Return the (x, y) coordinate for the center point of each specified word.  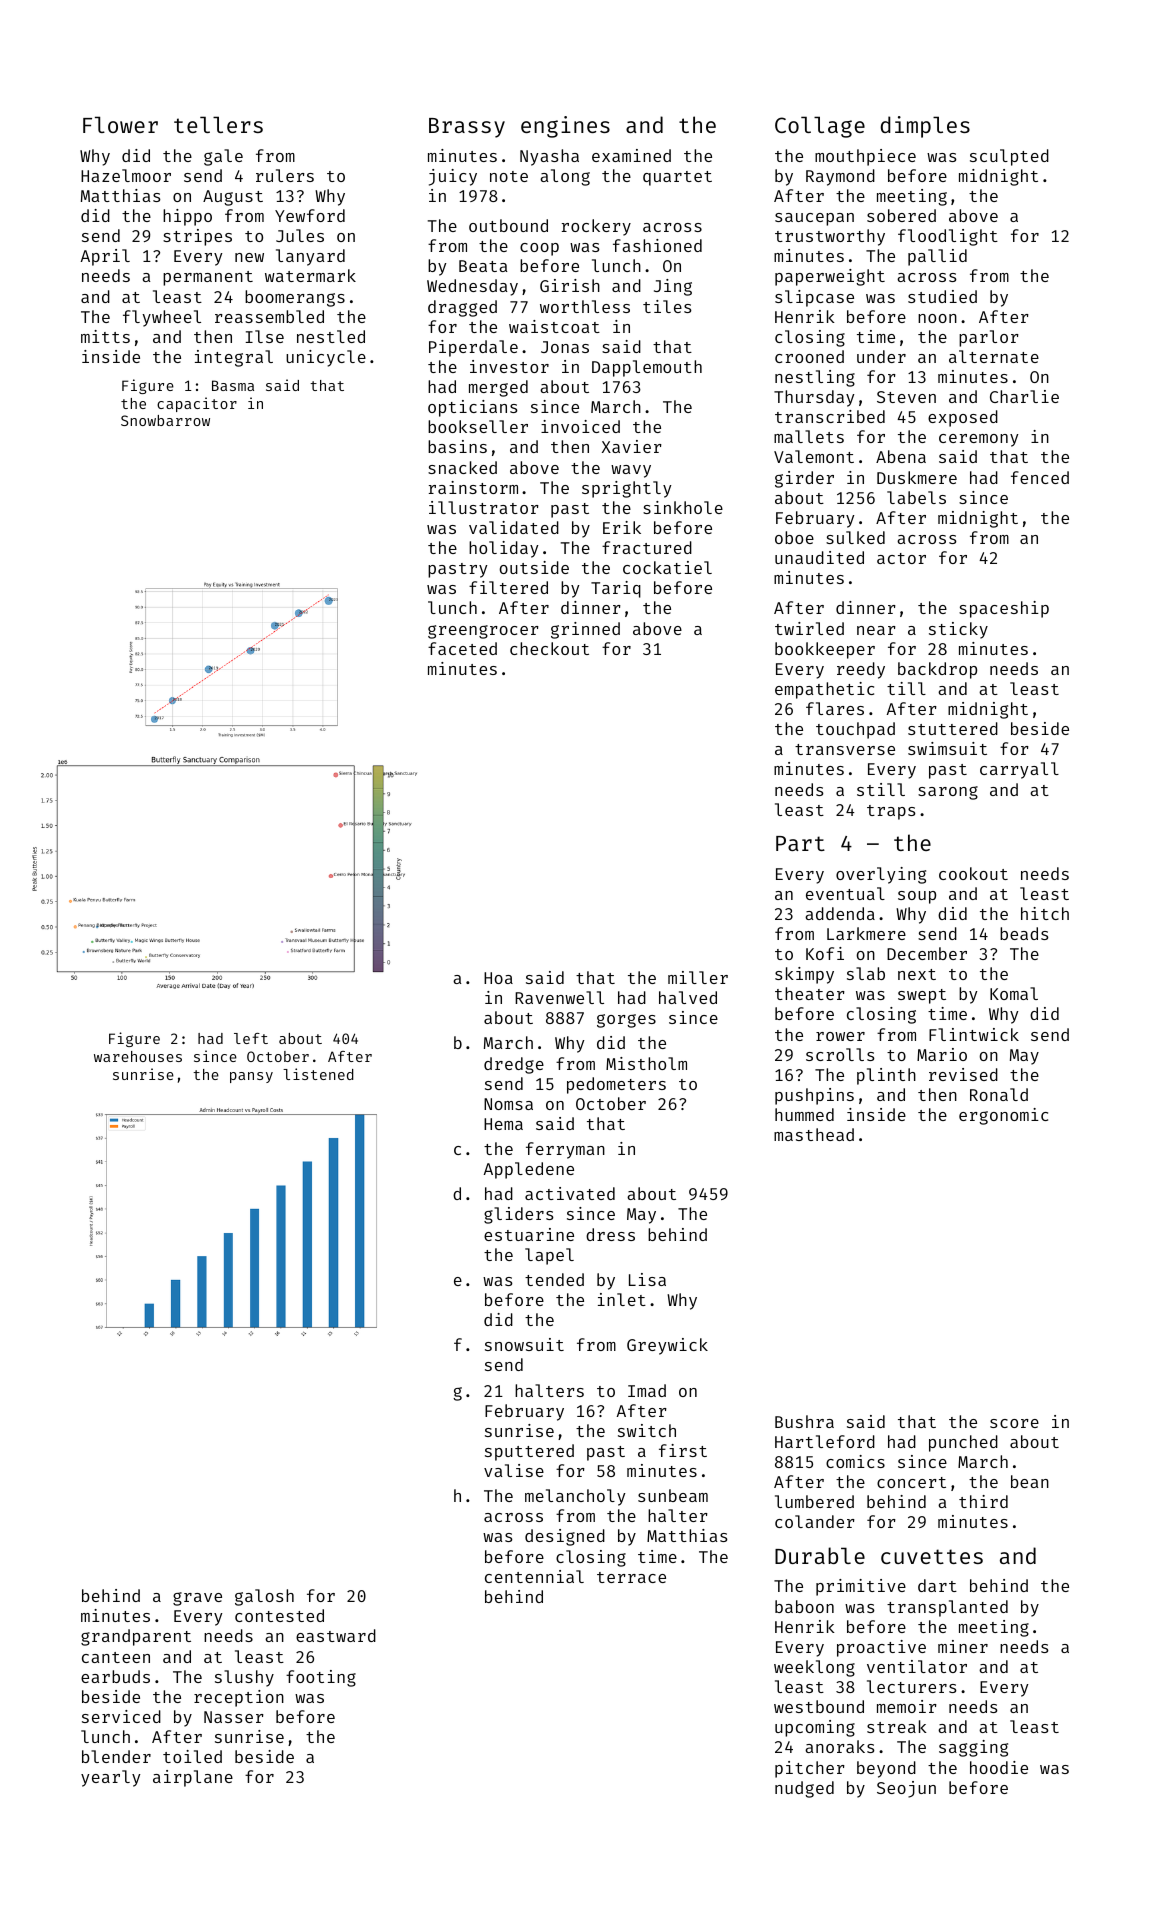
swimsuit (947, 748)
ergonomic (1003, 1116)
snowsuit (524, 1344)
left (251, 1038)
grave (197, 1599)
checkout (549, 648)
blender (116, 1756)
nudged (804, 1789)
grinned (585, 630)
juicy (453, 177)
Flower (120, 124)
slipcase (814, 298)
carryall (1019, 770)
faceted (462, 648)
